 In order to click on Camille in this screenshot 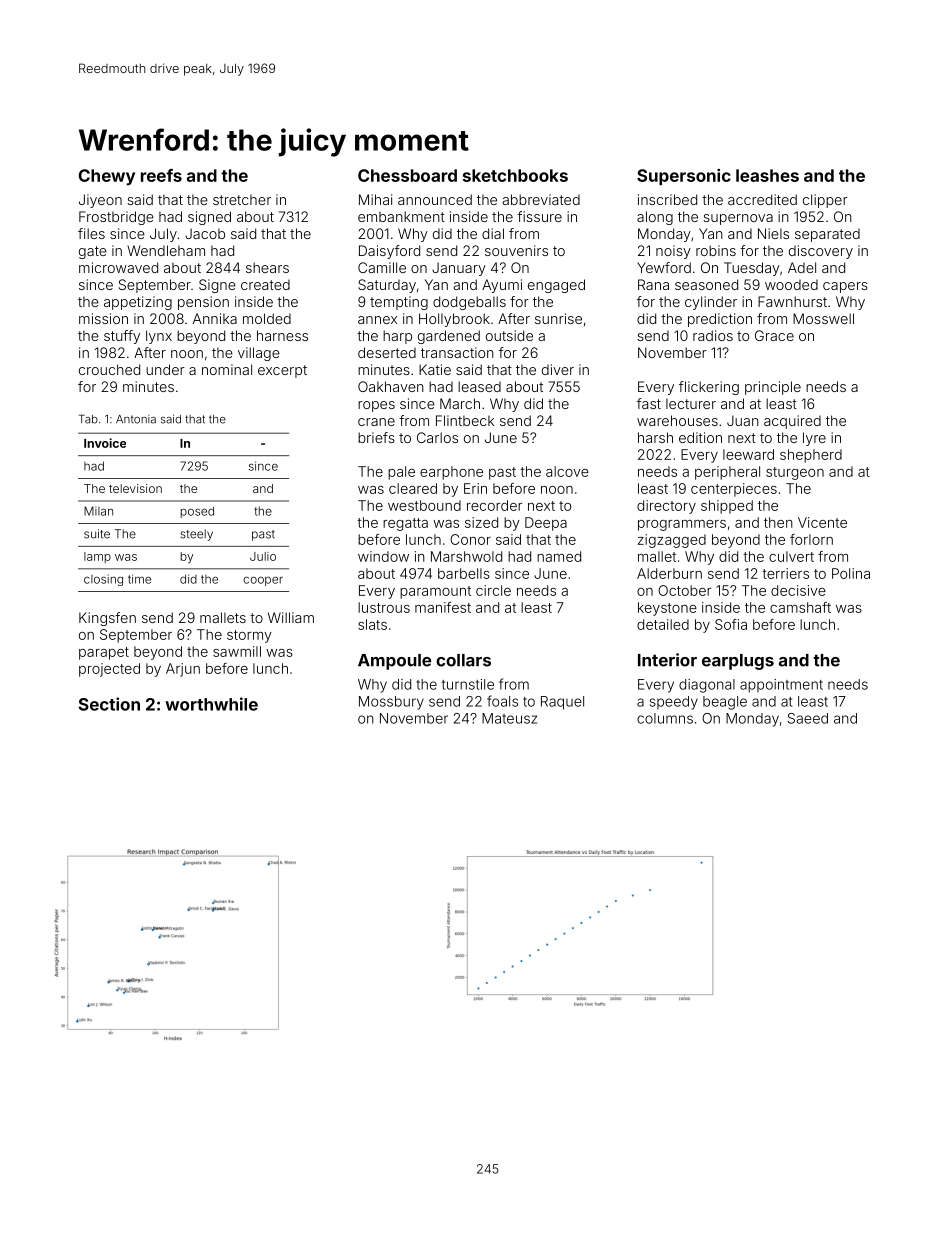, I will do `click(382, 267)`.
